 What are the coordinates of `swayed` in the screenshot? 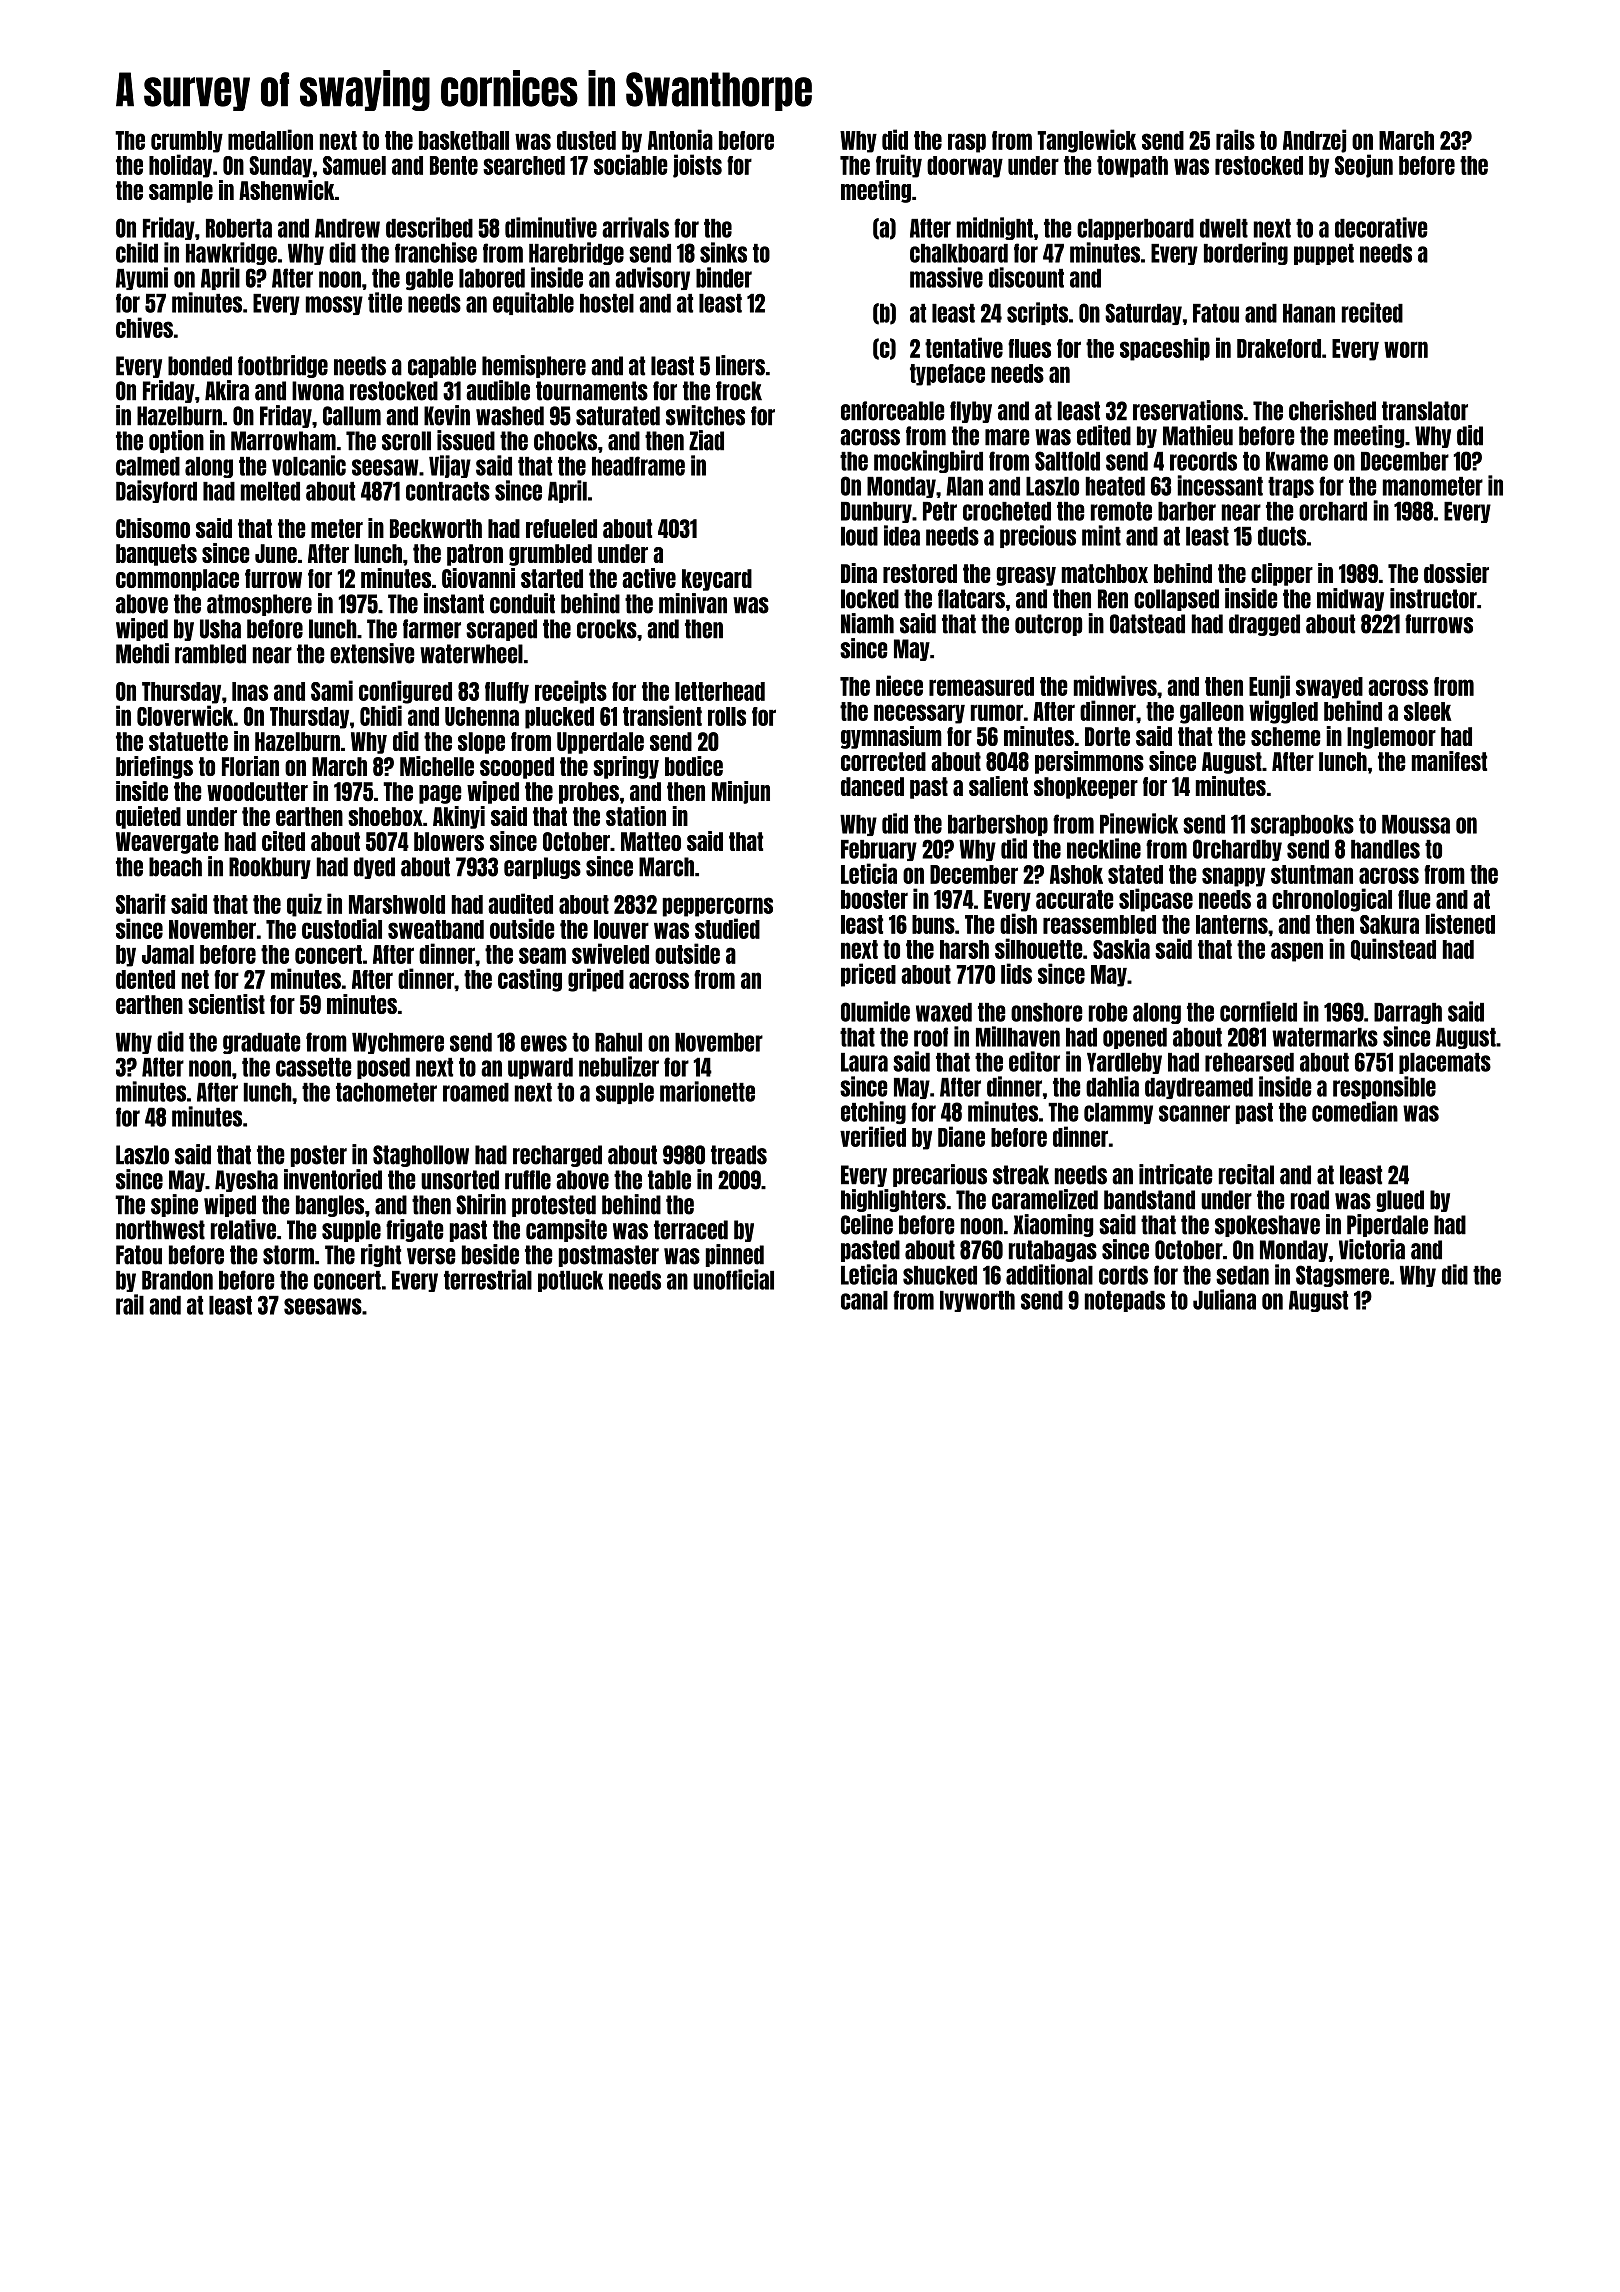 It's located at (1329, 688).
